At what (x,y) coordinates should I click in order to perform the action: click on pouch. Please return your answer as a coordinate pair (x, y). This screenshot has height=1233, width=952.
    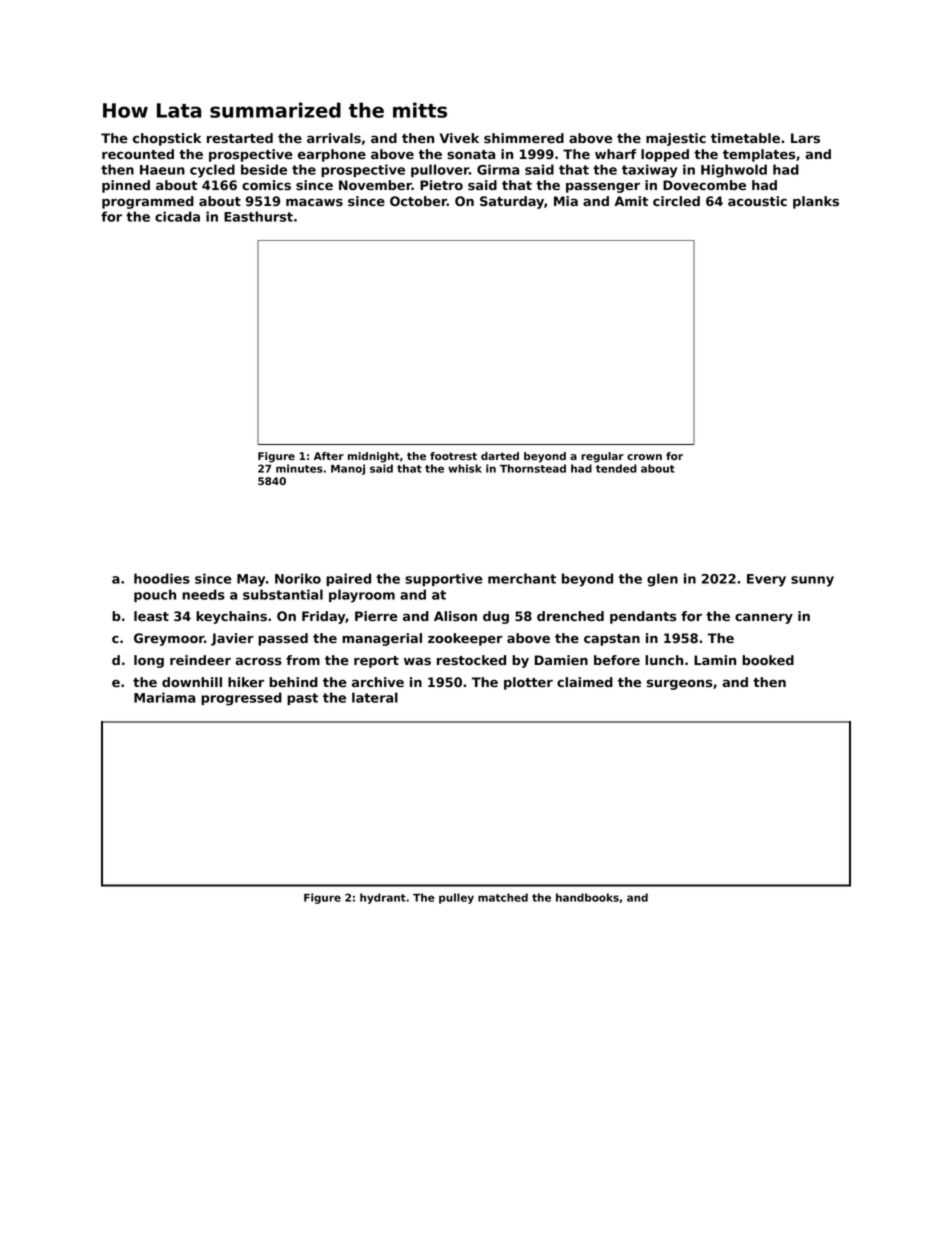
    Looking at the image, I should click on (155, 595).
